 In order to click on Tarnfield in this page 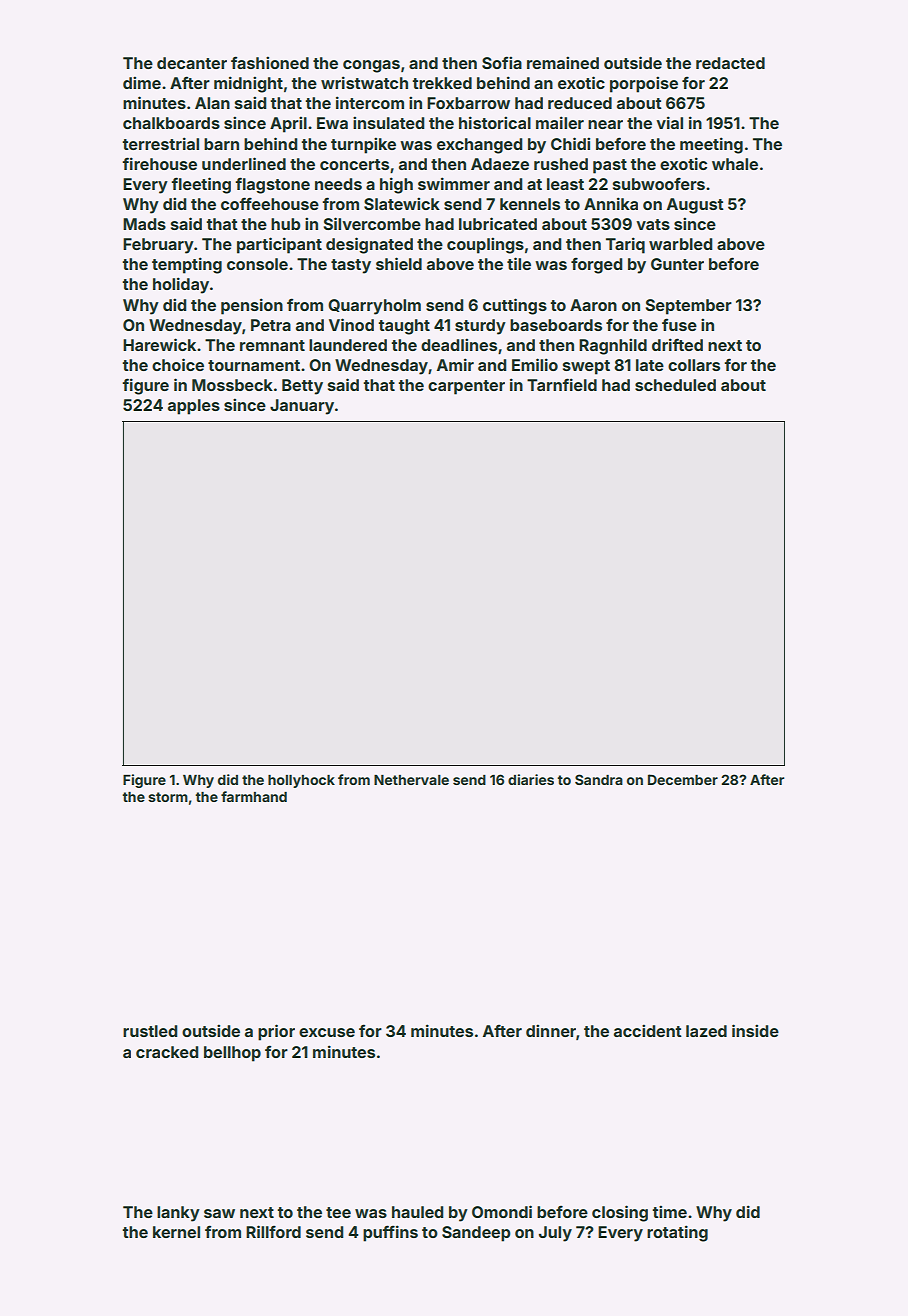, I will do `click(562, 384)`.
